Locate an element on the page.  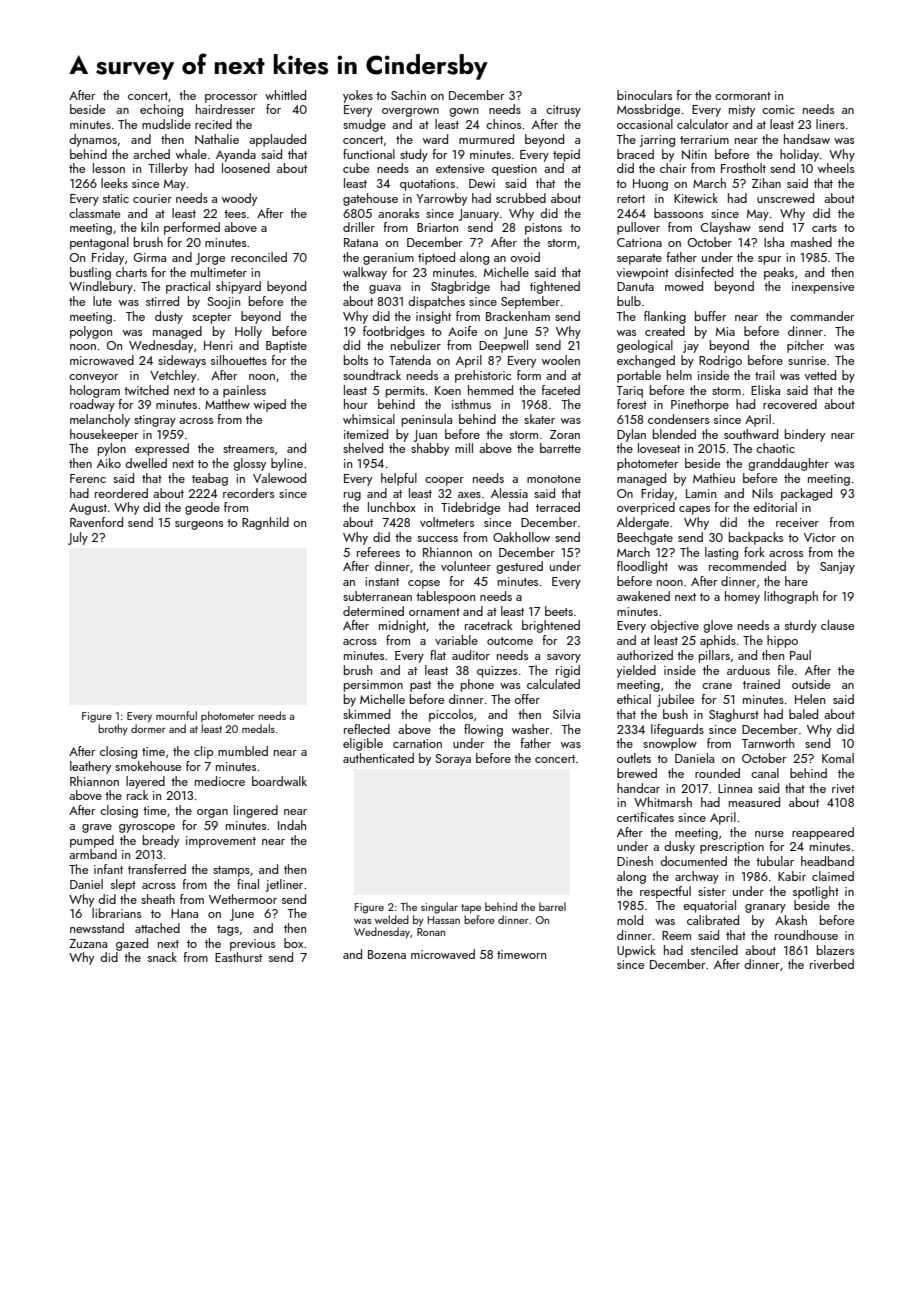
snack is located at coordinates (162, 957).
